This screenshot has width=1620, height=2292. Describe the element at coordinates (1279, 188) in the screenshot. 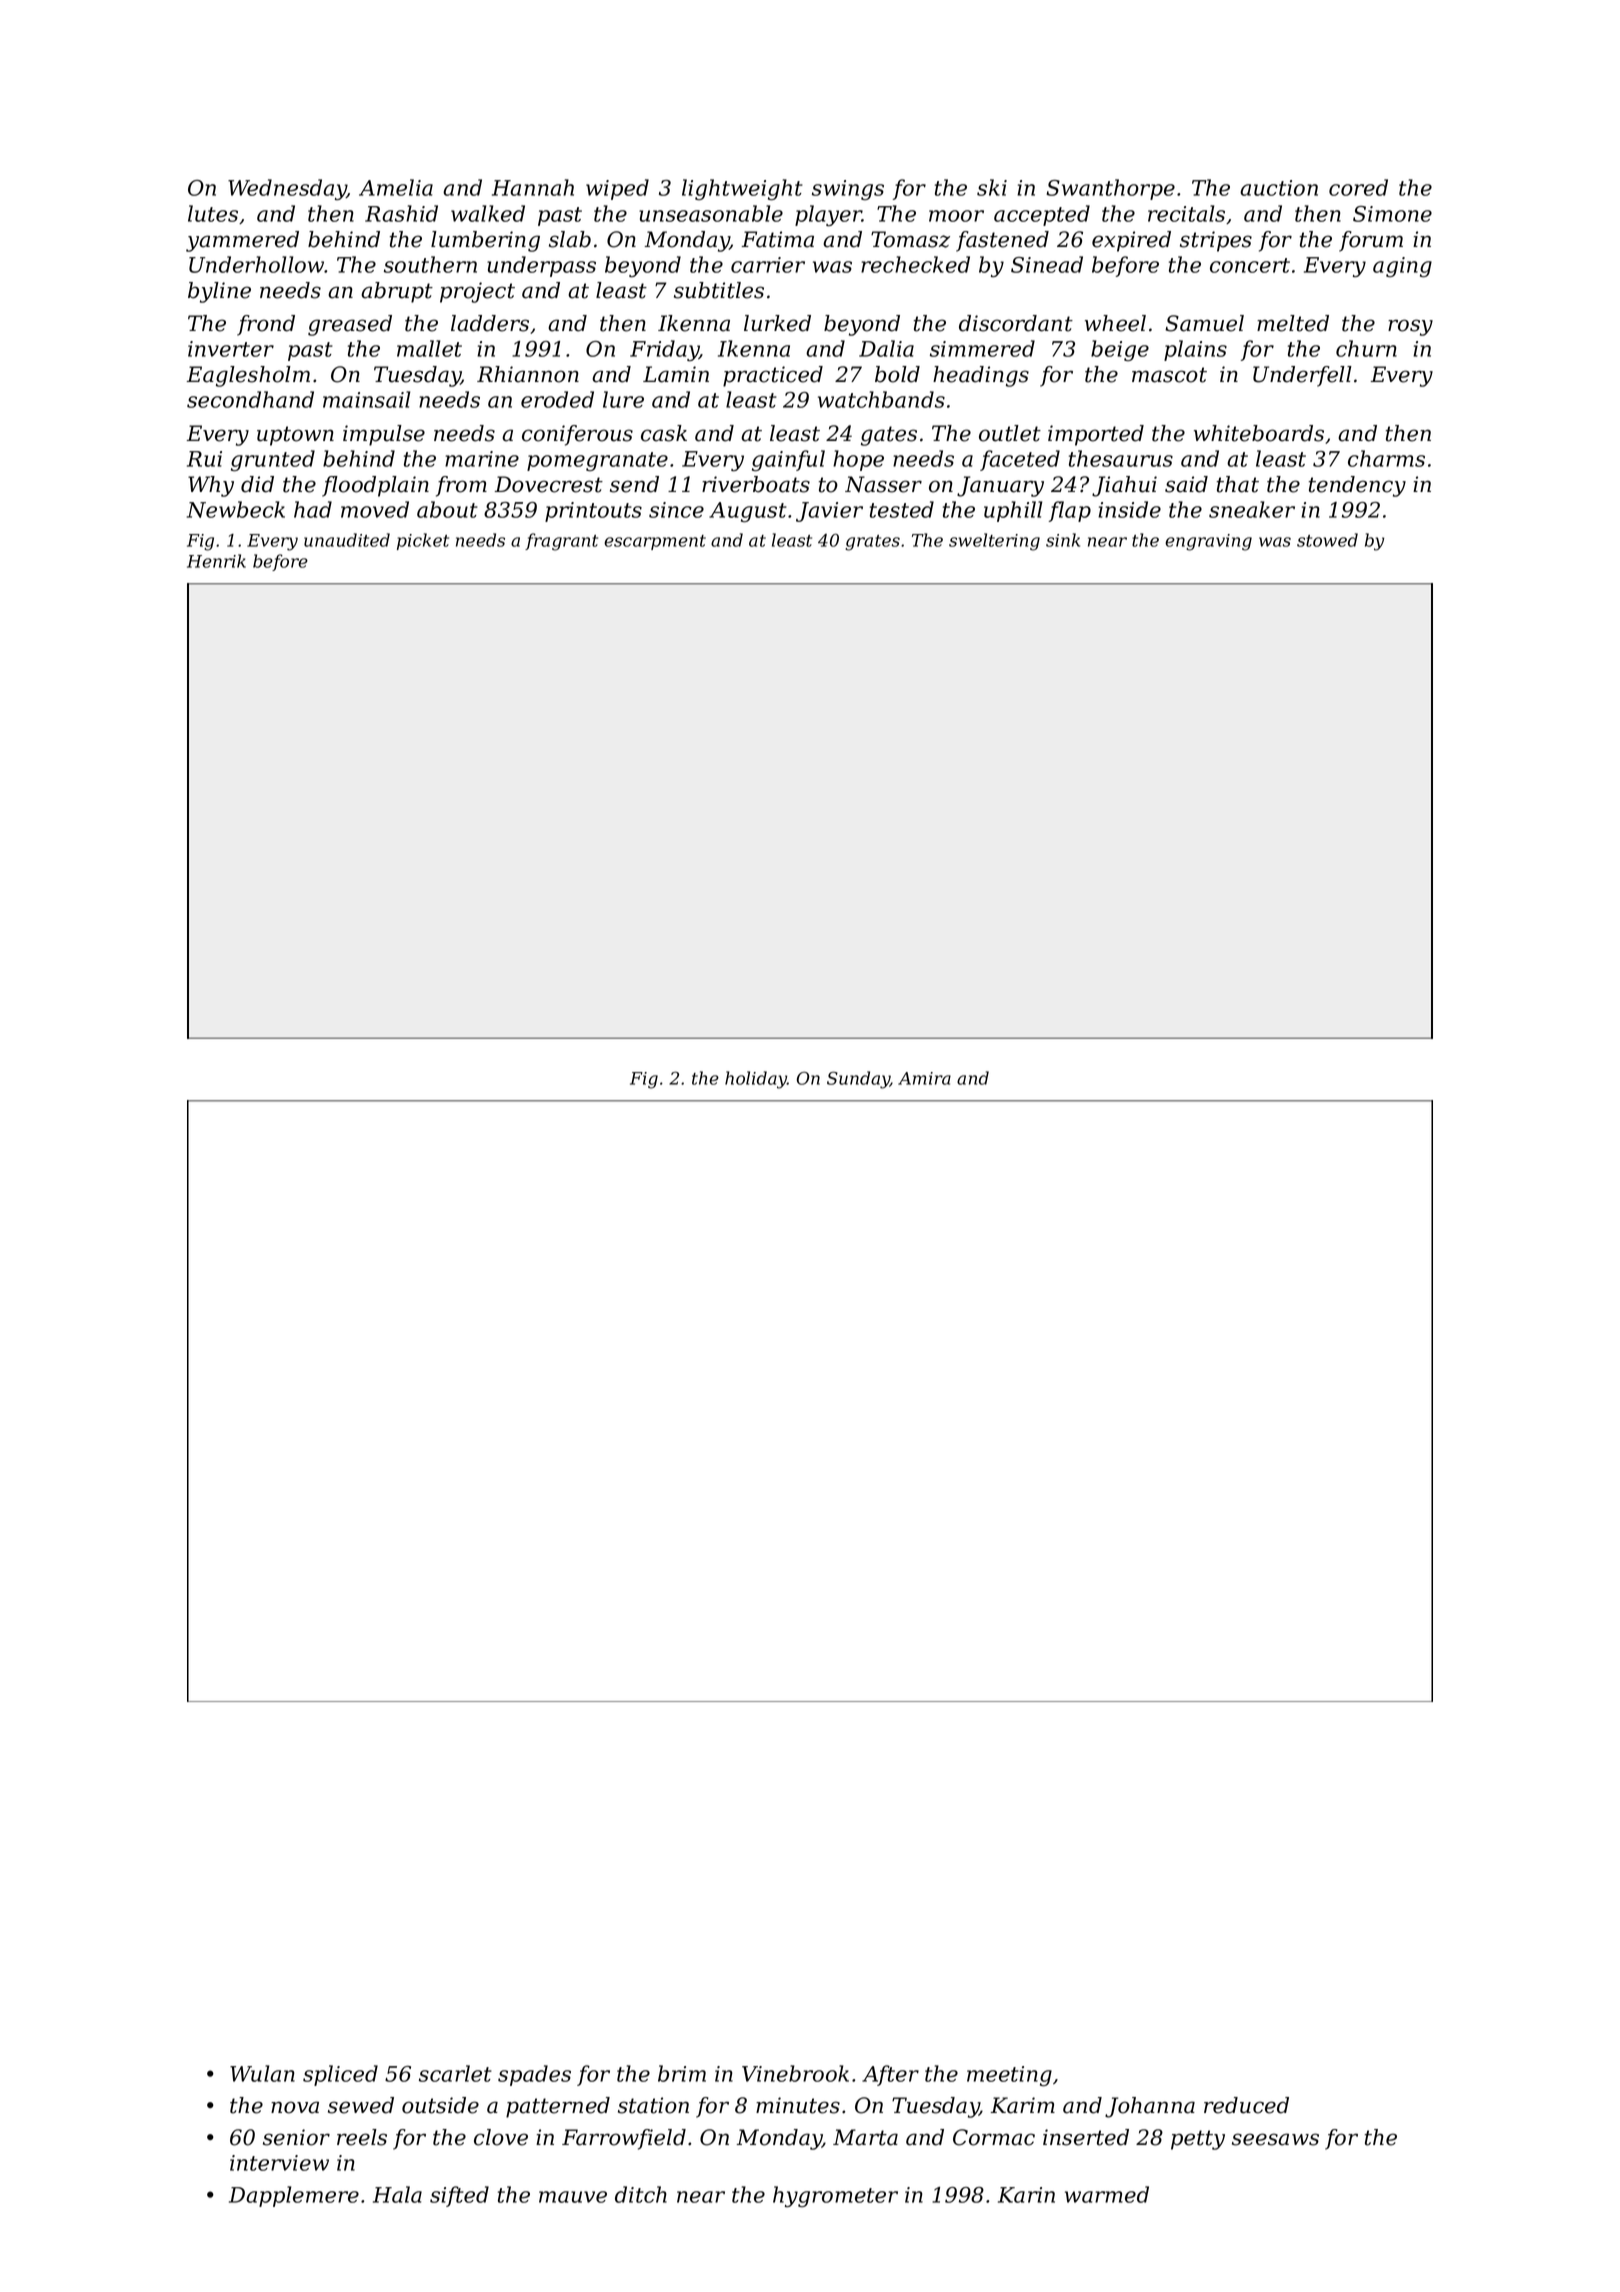

I see `auction` at that location.
